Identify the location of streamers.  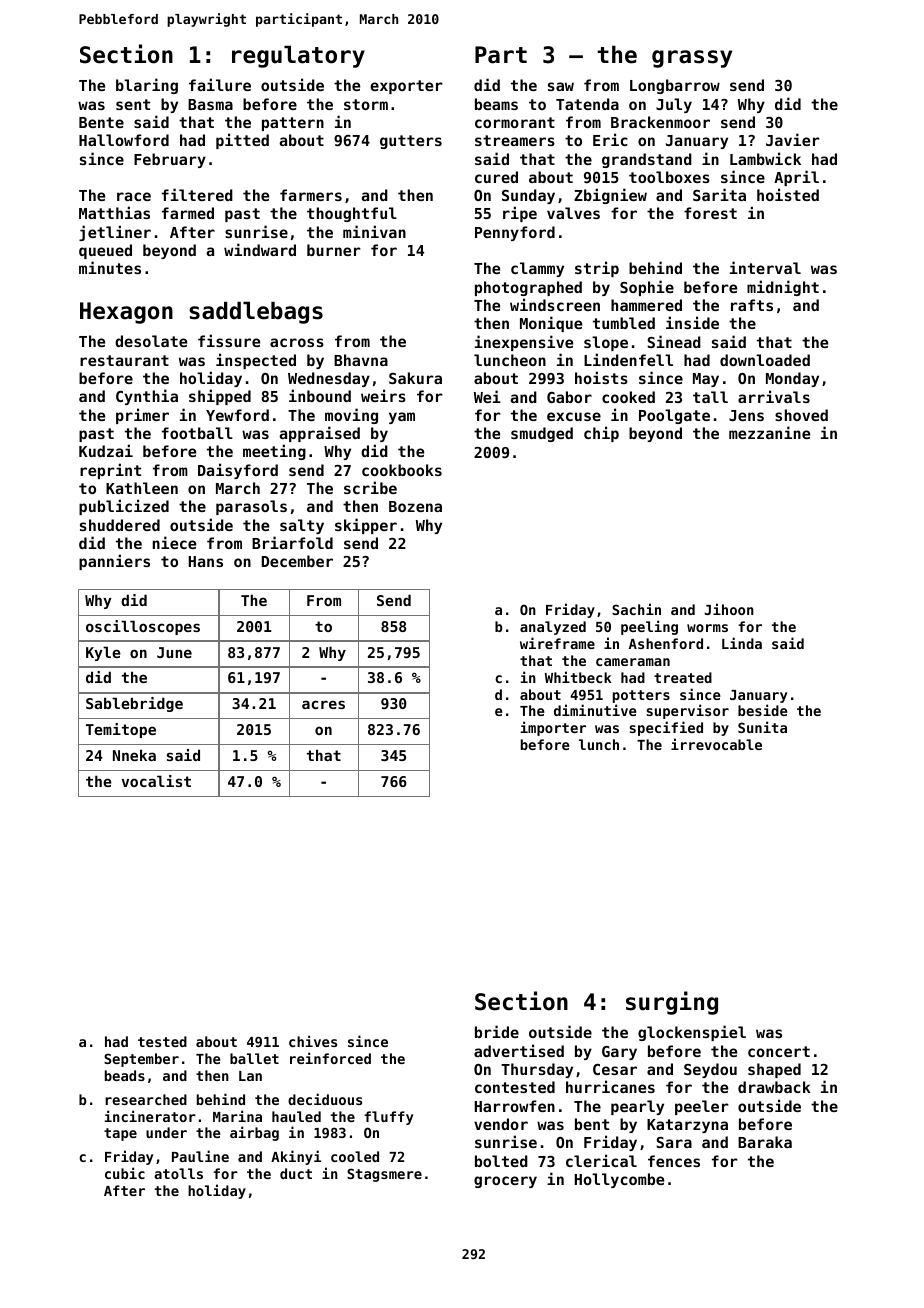
(515, 140).
